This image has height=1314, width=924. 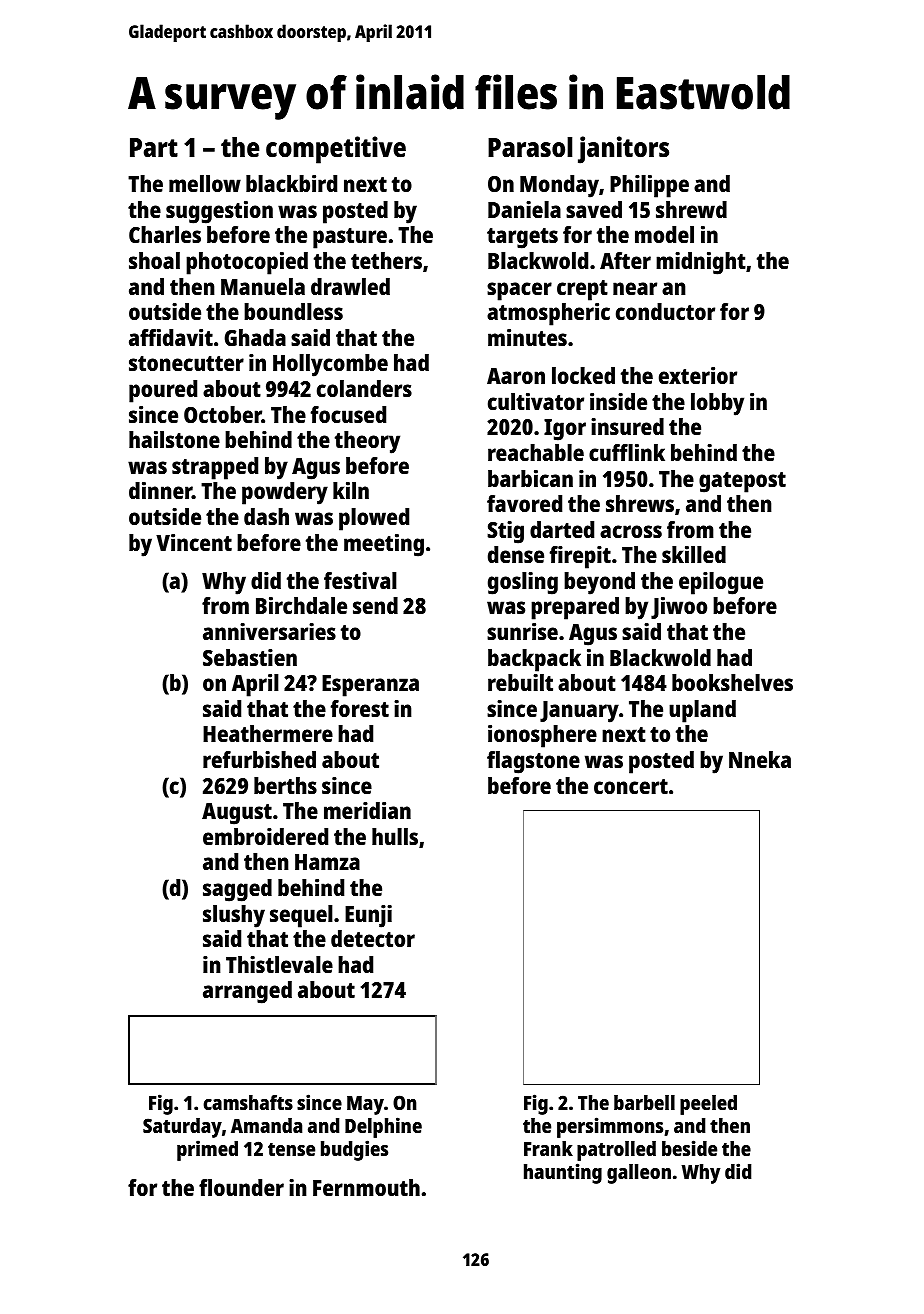 I want to click on flounder, so click(x=241, y=1187).
